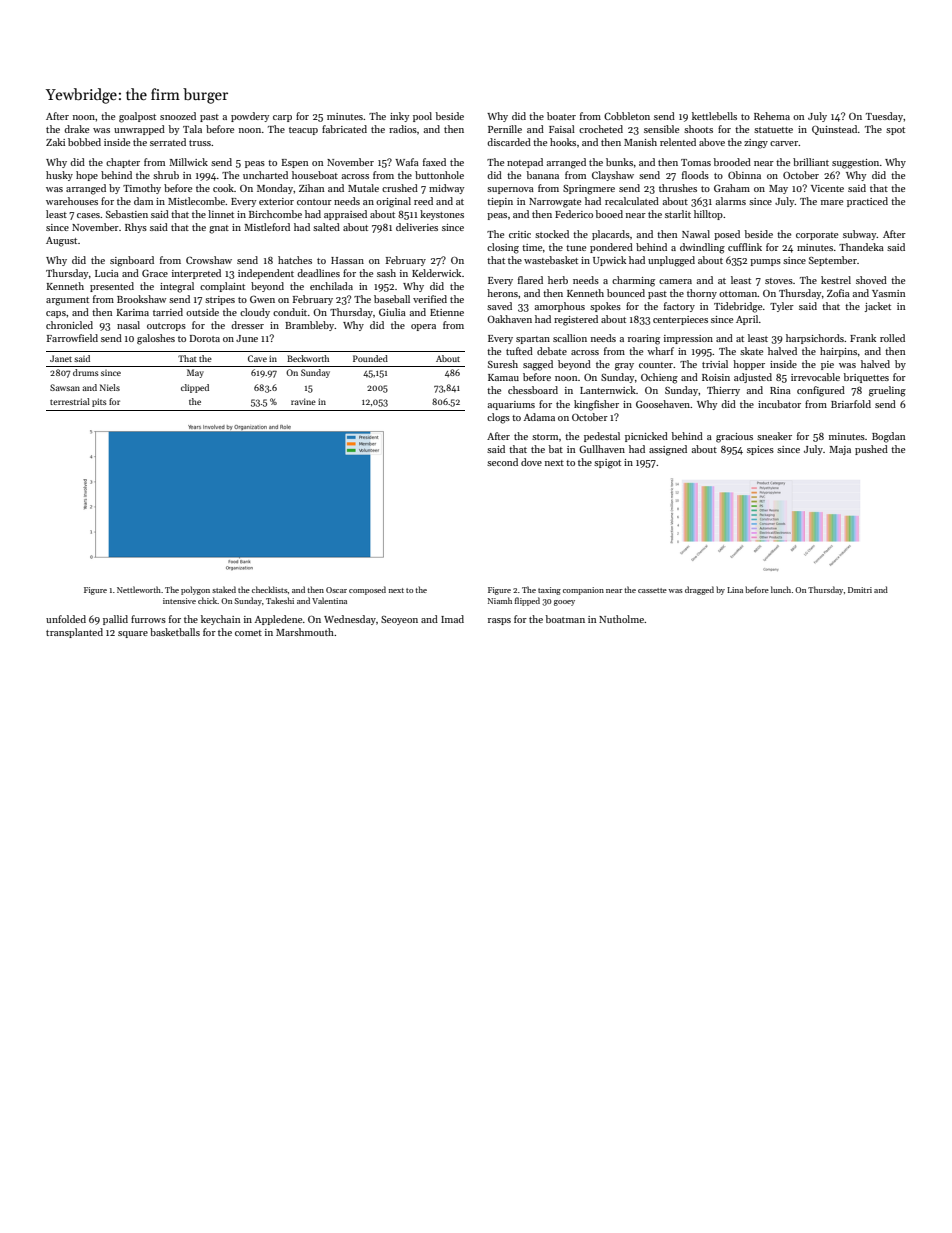  What do you see at coordinates (838, 352) in the page?
I see `hairpins` at bounding box center [838, 352].
